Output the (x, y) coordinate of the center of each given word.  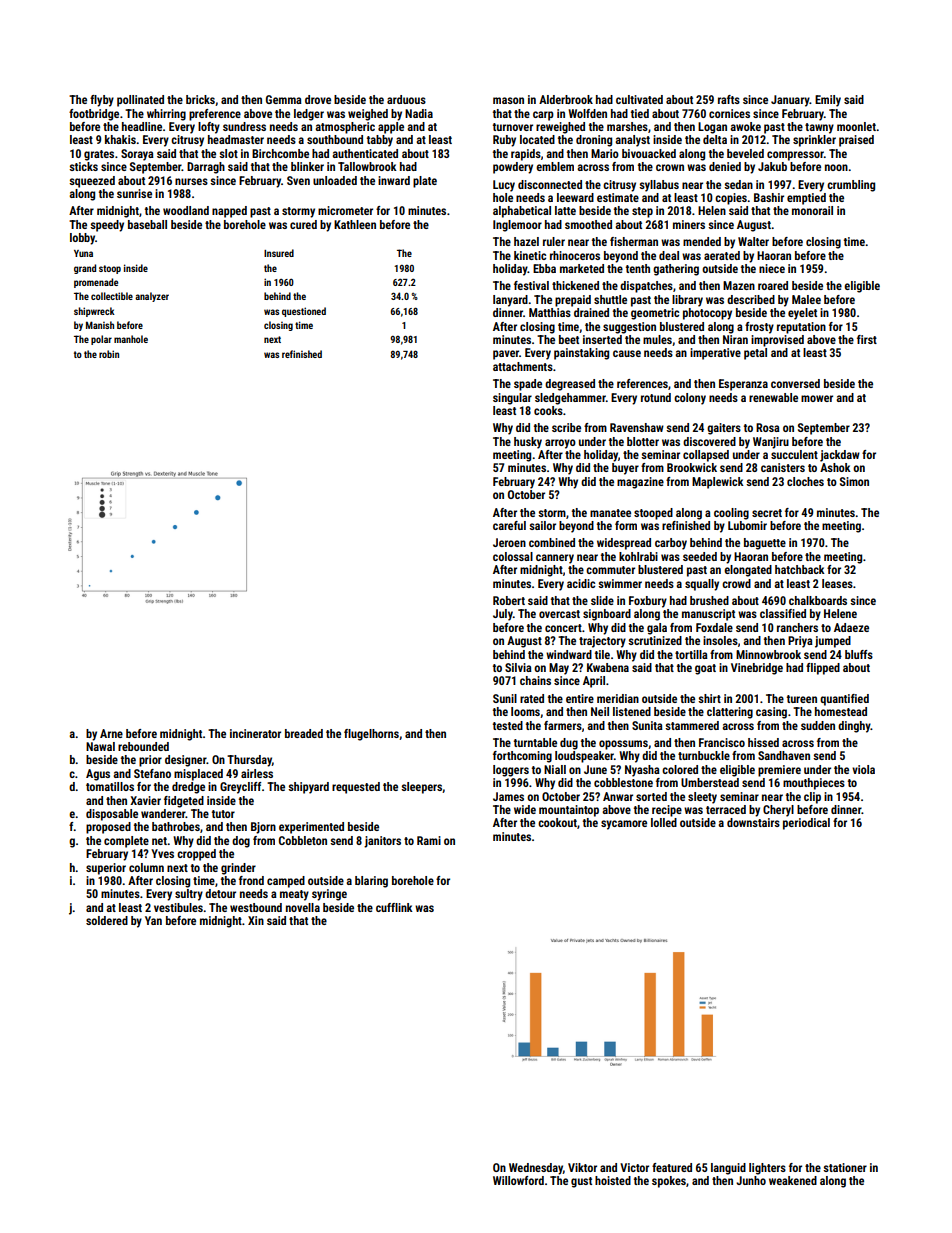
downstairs (753, 822)
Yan (153, 920)
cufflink (394, 907)
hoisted (613, 1180)
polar (101, 340)
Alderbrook (566, 99)
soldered (107, 920)
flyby (102, 101)
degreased (570, 385)
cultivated (639, 99)
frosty (759, 328)
